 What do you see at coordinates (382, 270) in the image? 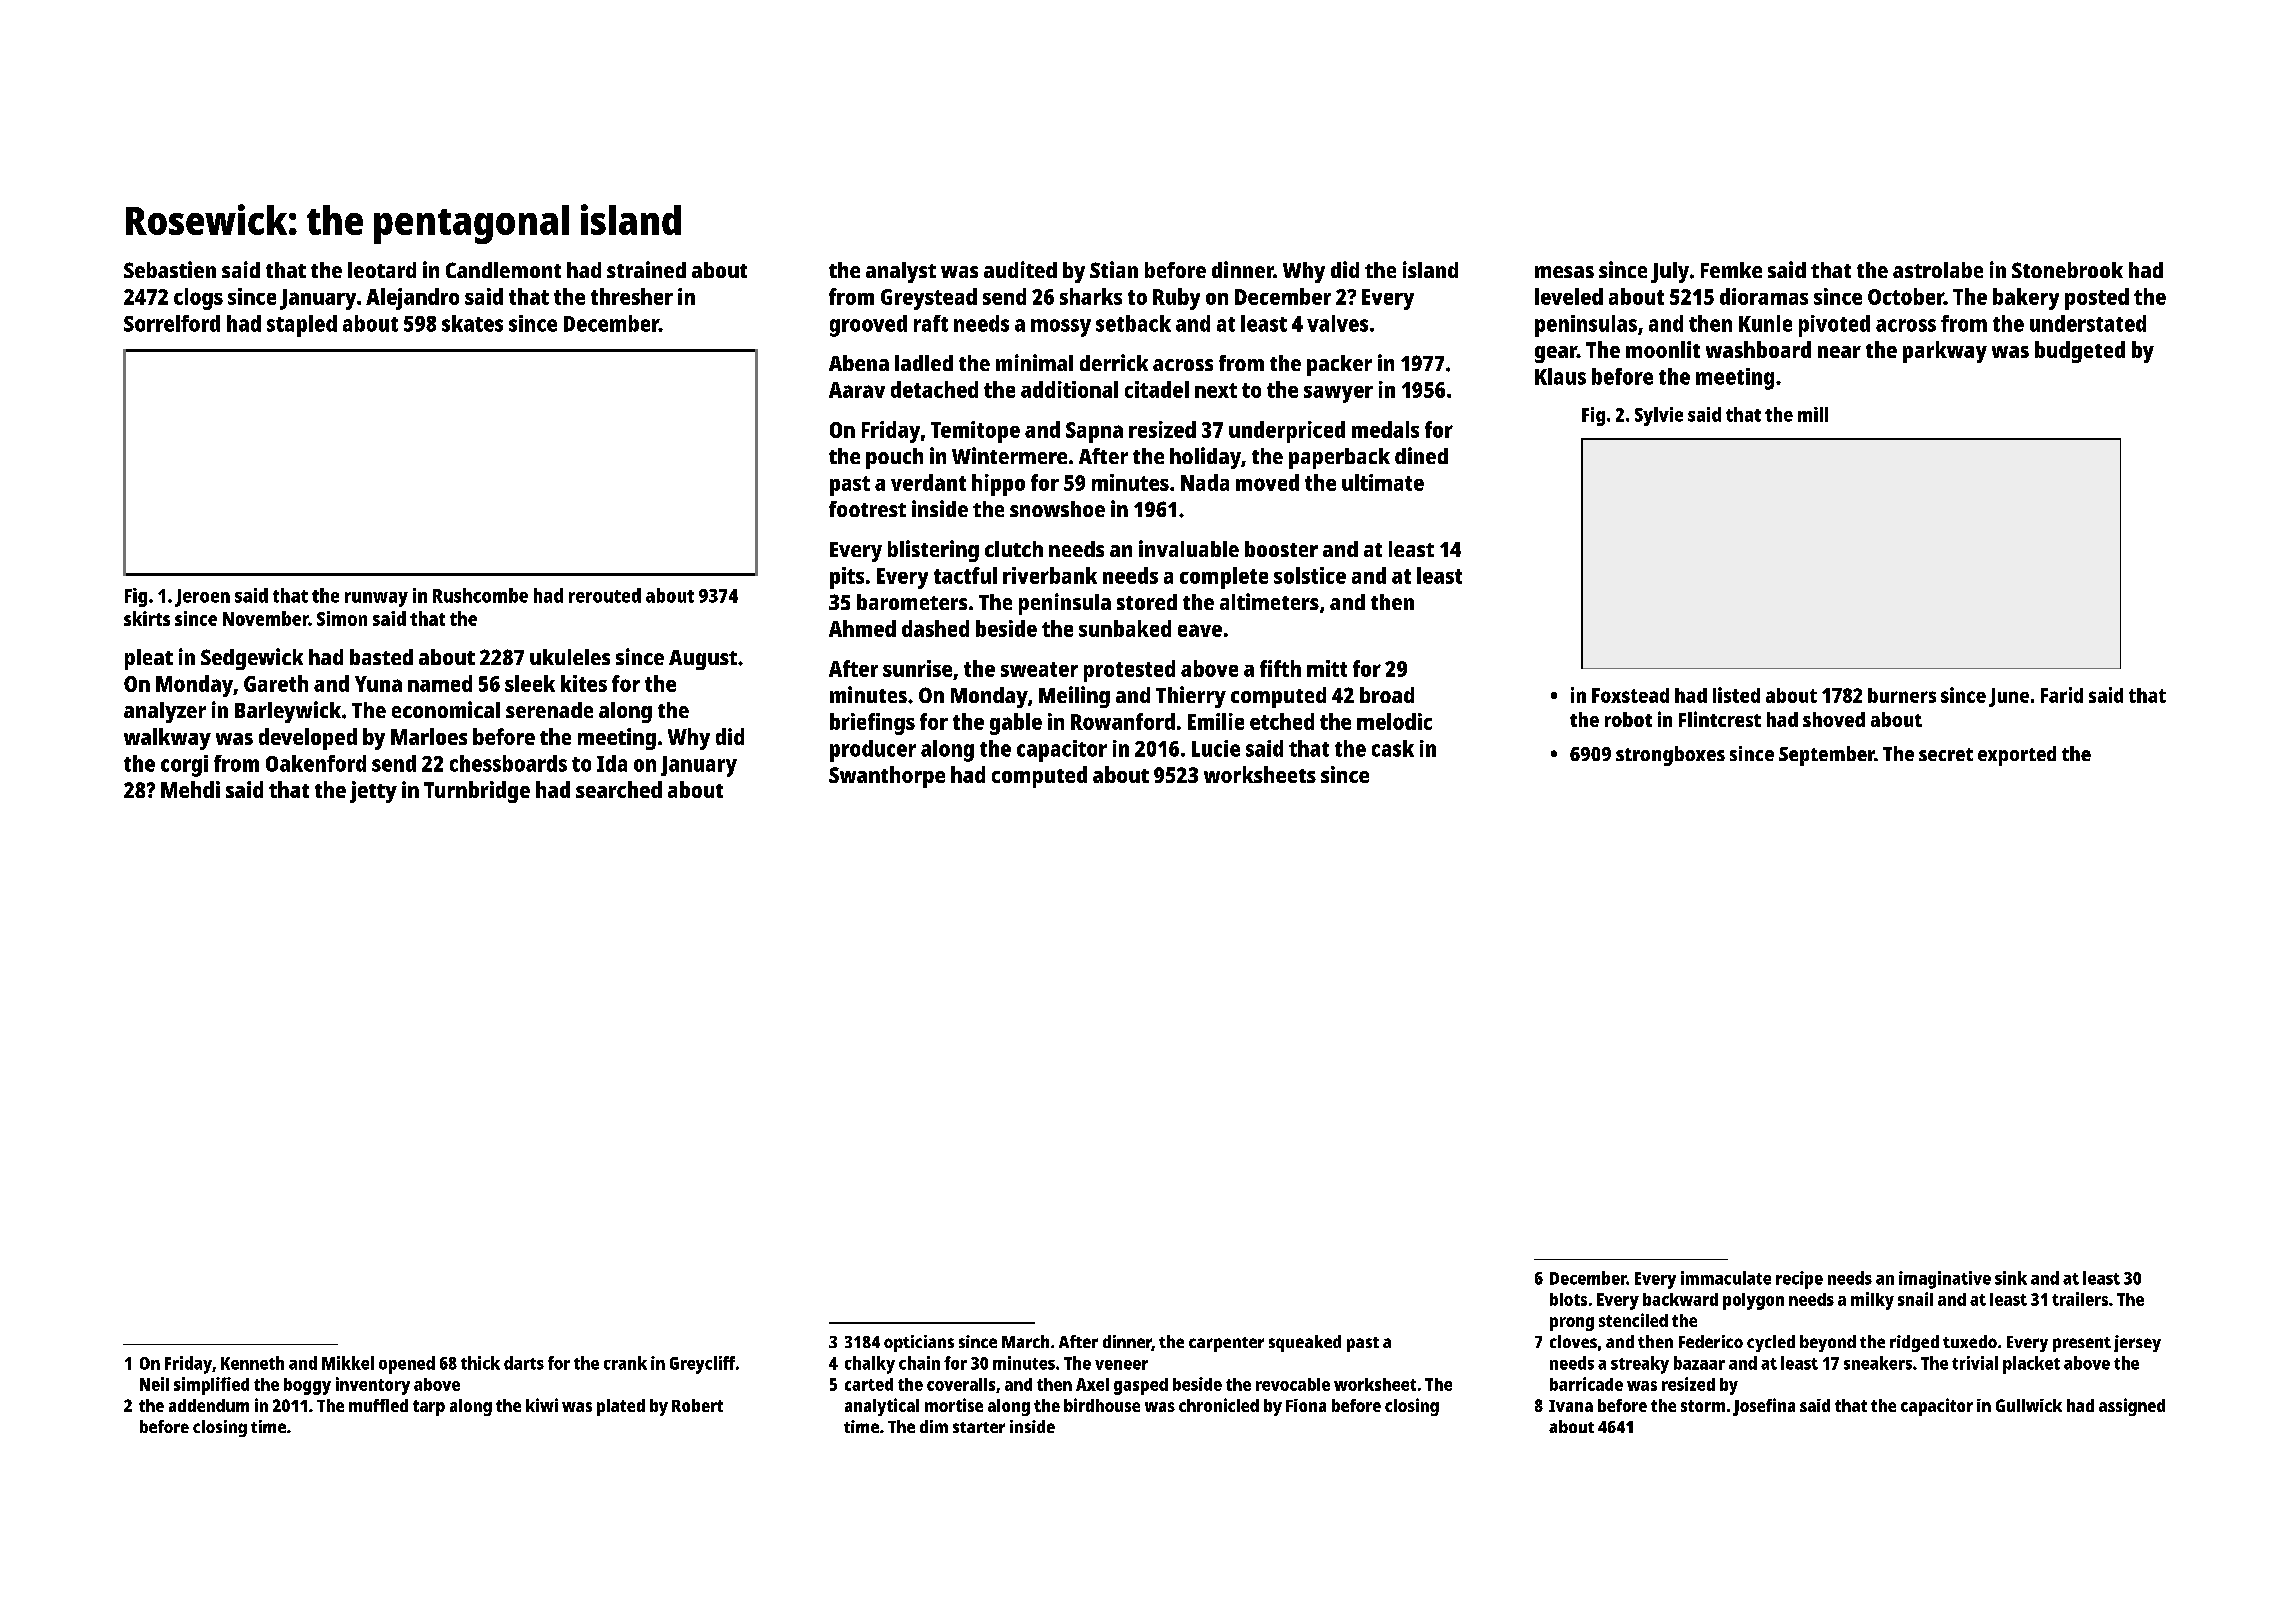
I see `leotard` at bounding box center [382, 270].
